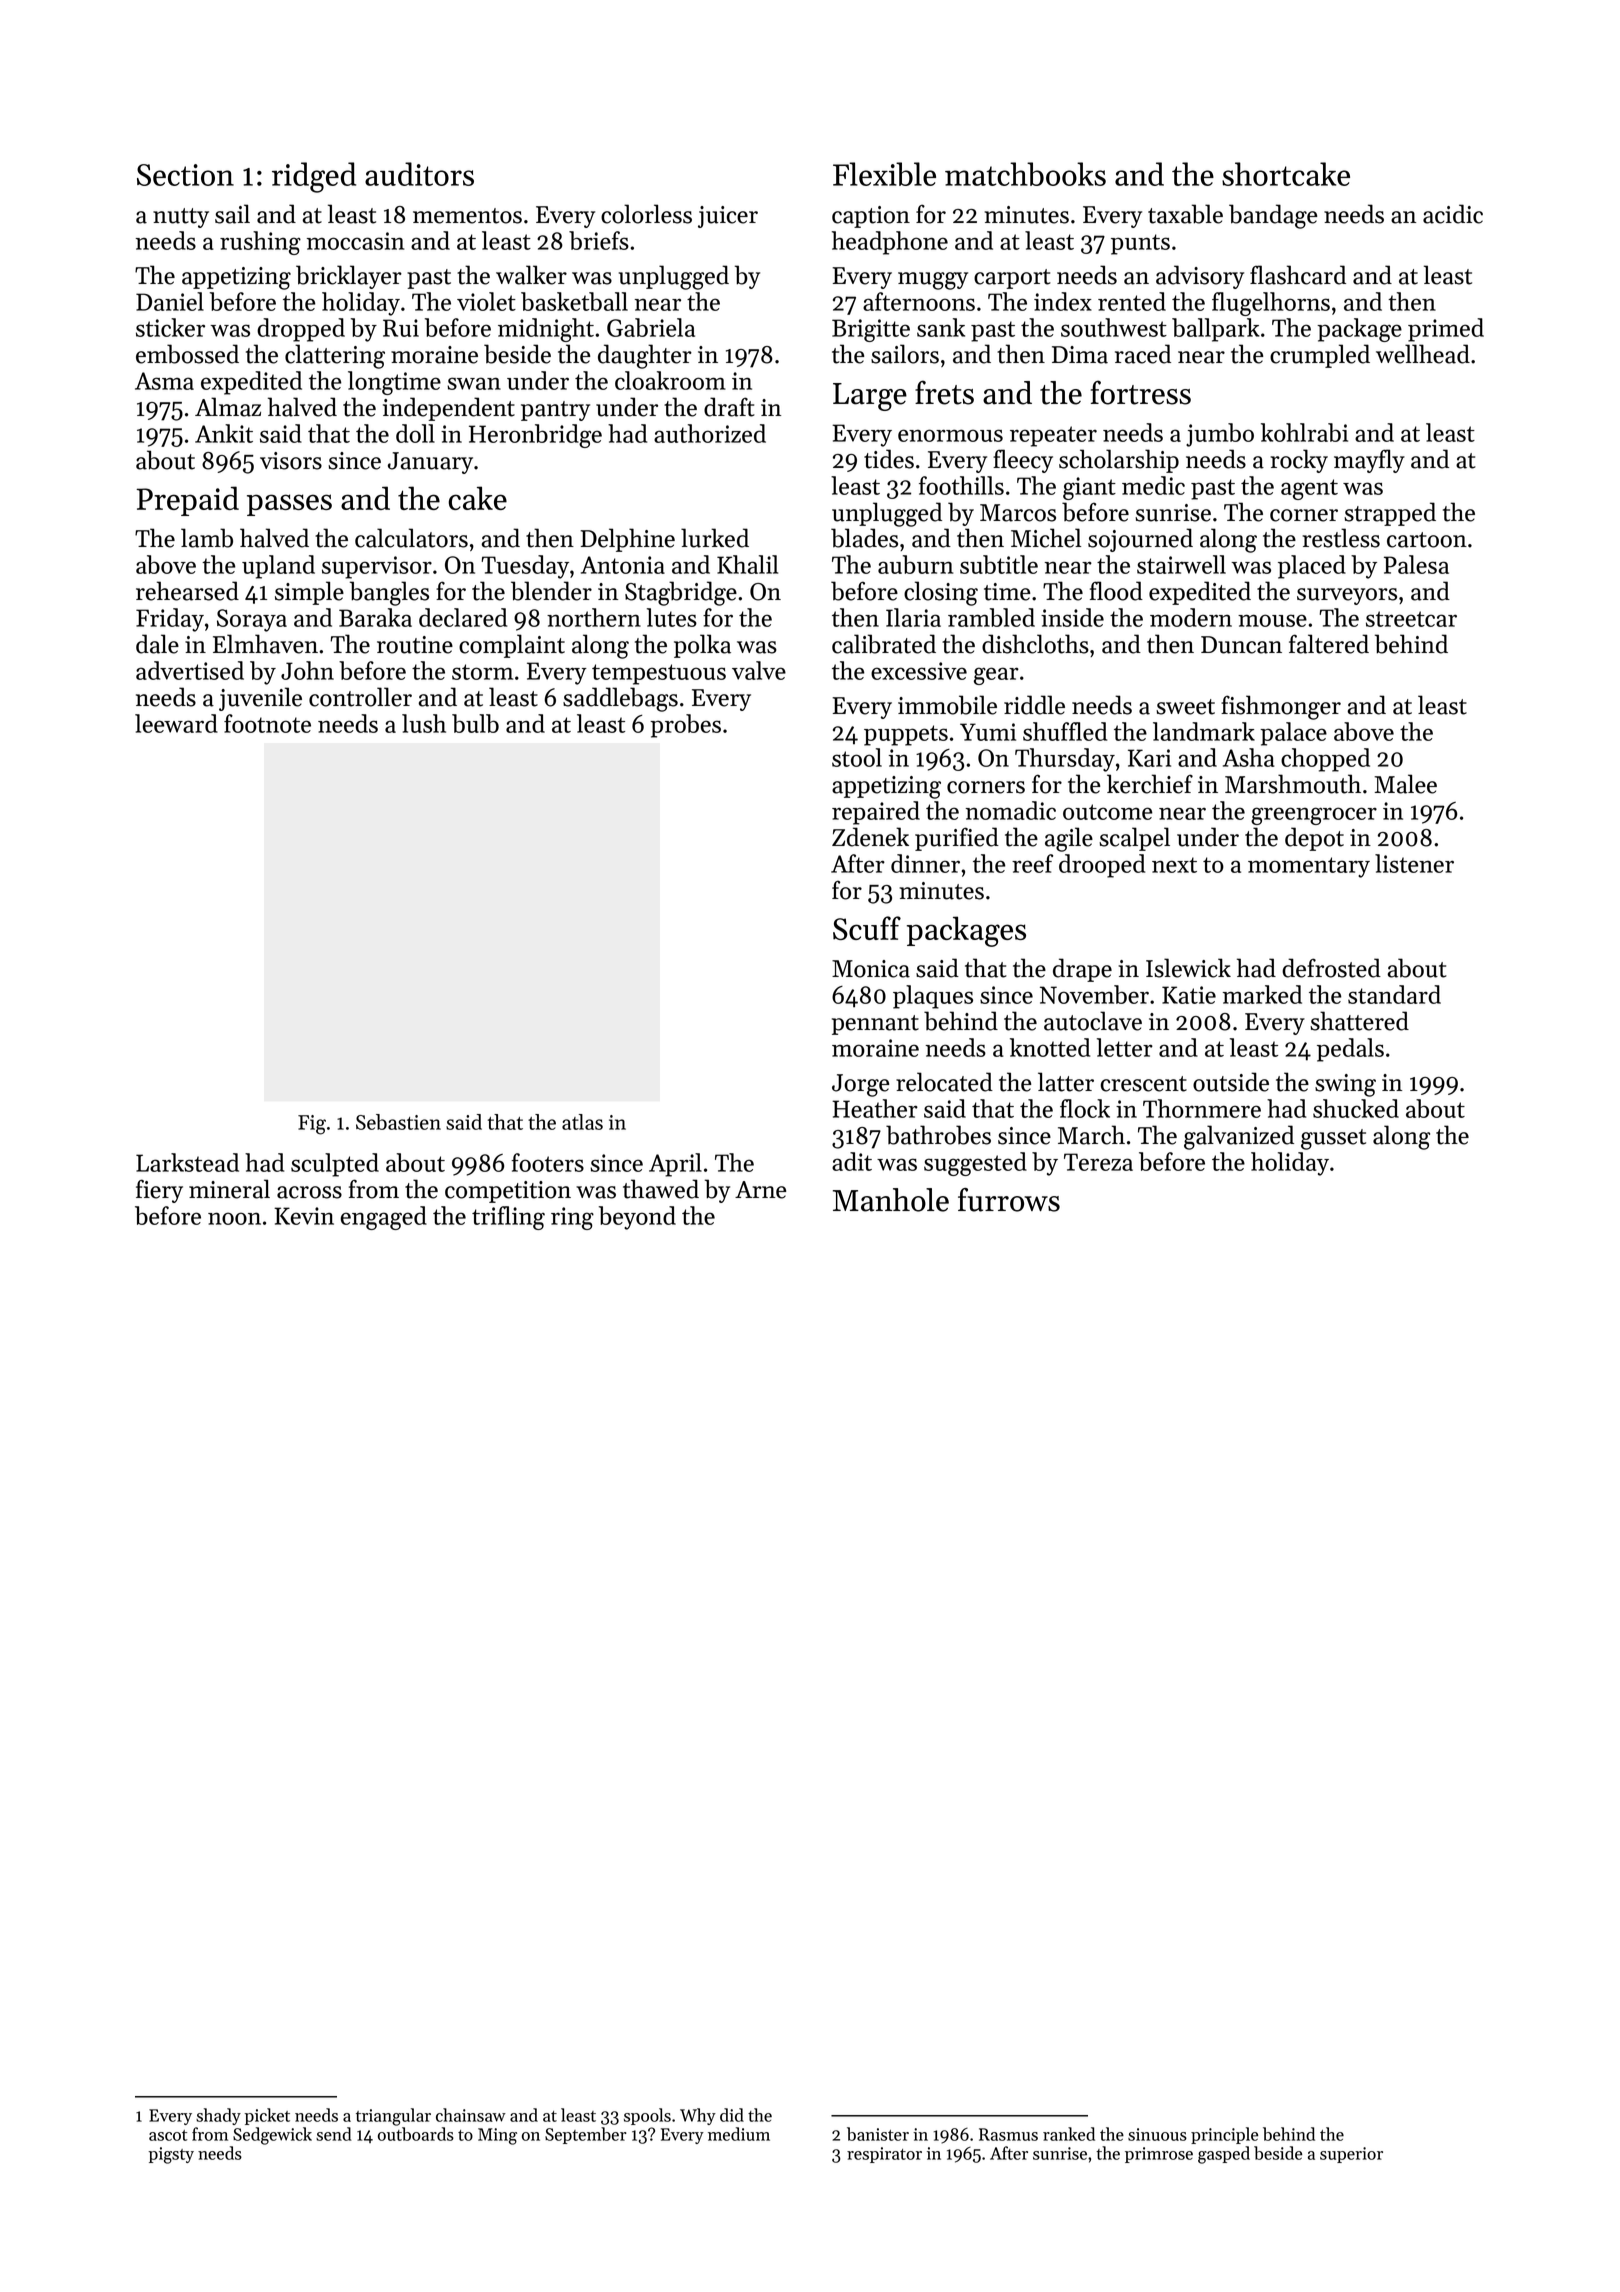 The height and width of the image is (2292, 1620). What do you see at coordinates (637, 1218) in the image?
I see `beyond` at bounding box center [637, 1218].
